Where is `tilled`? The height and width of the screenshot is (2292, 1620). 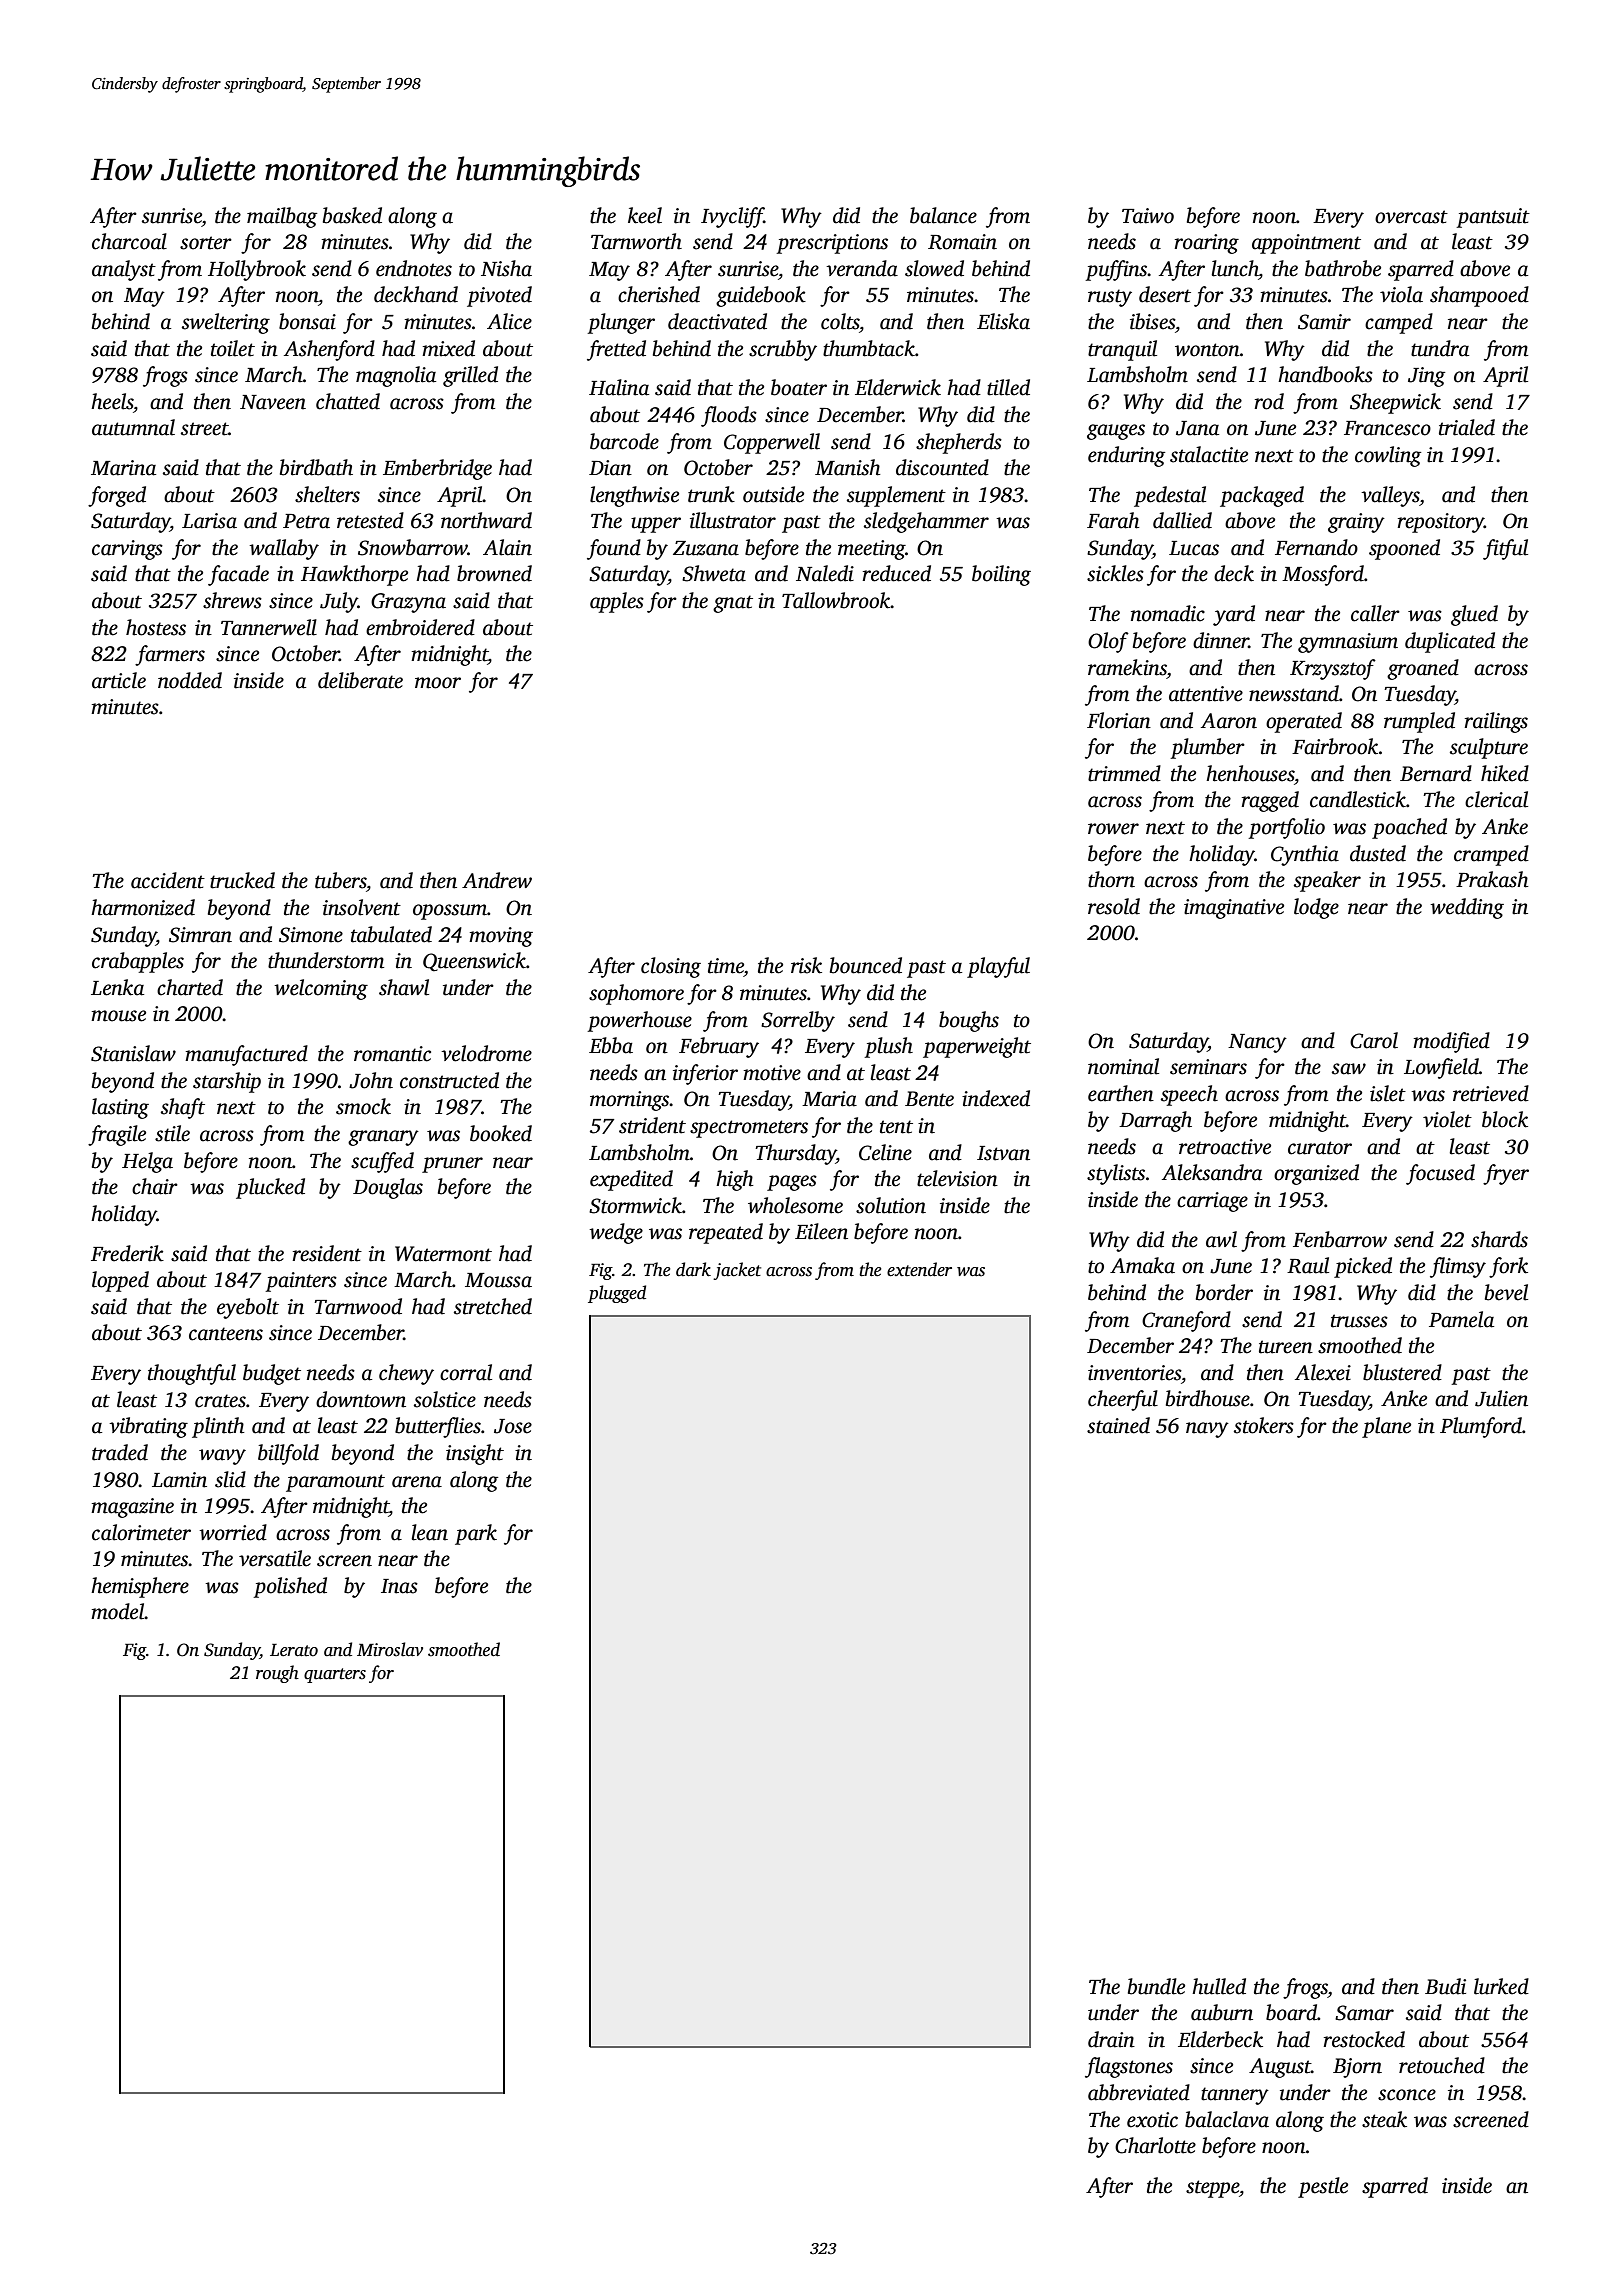
tilled is located at coordinates (1008, 387).
